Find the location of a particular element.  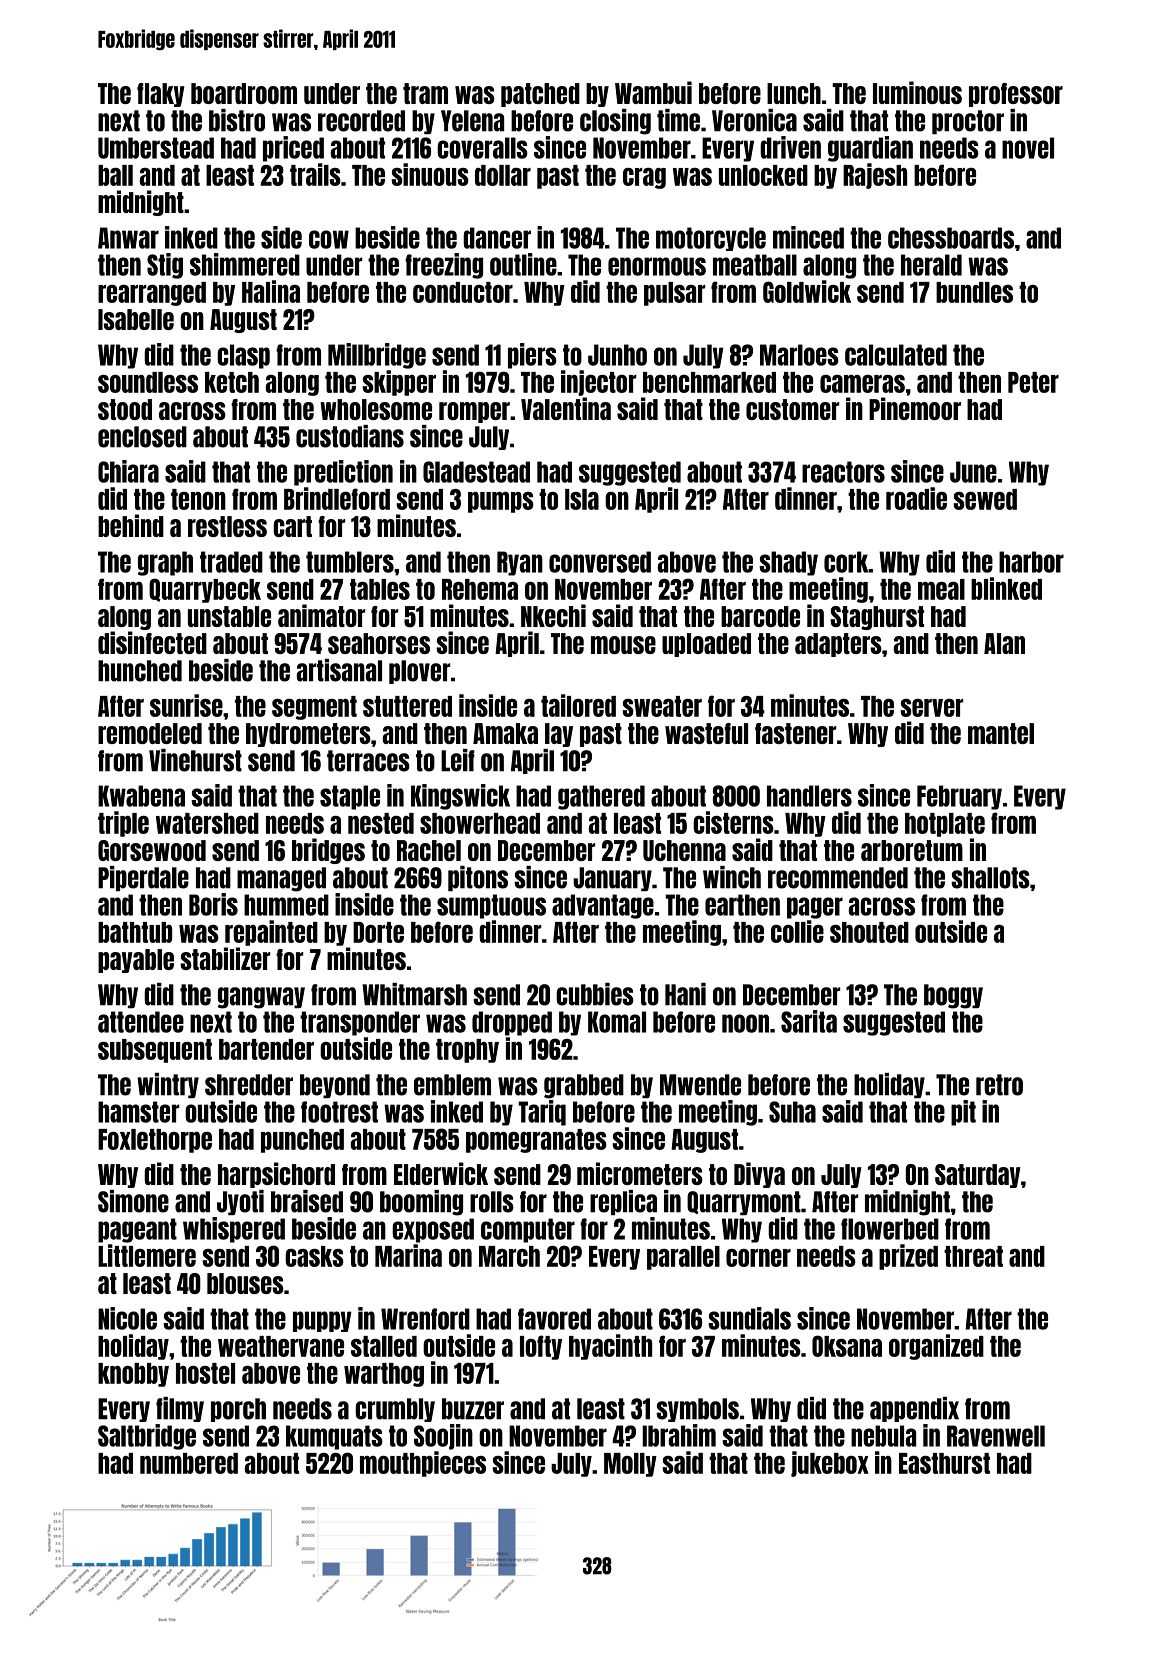

kumquats is located at coordinates (334, 1437).
